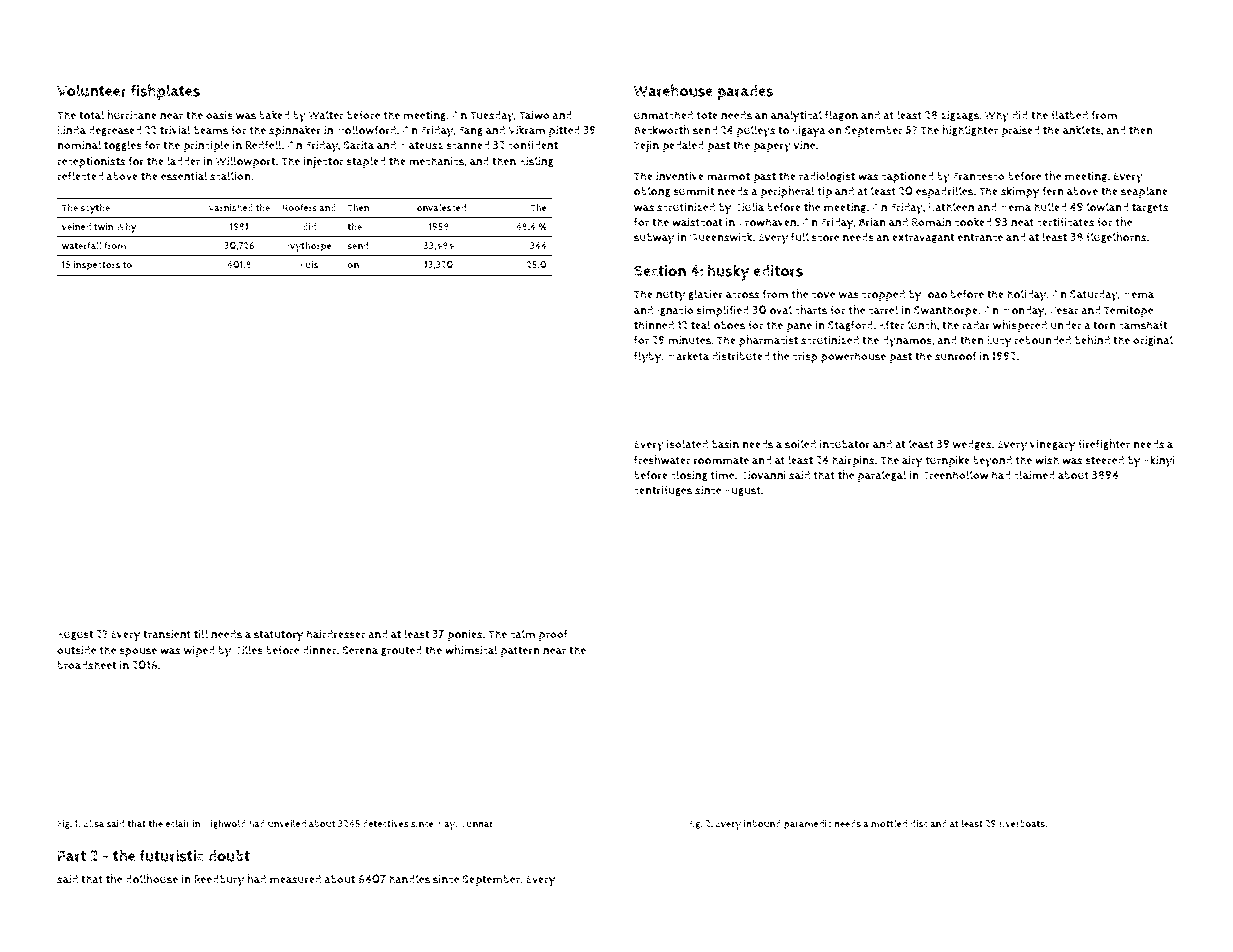 Image resolution: width=1233 pixels, height=952 pixels. Describe the element at coordinates (522, 634) in the document. I see `calm` at that location.
